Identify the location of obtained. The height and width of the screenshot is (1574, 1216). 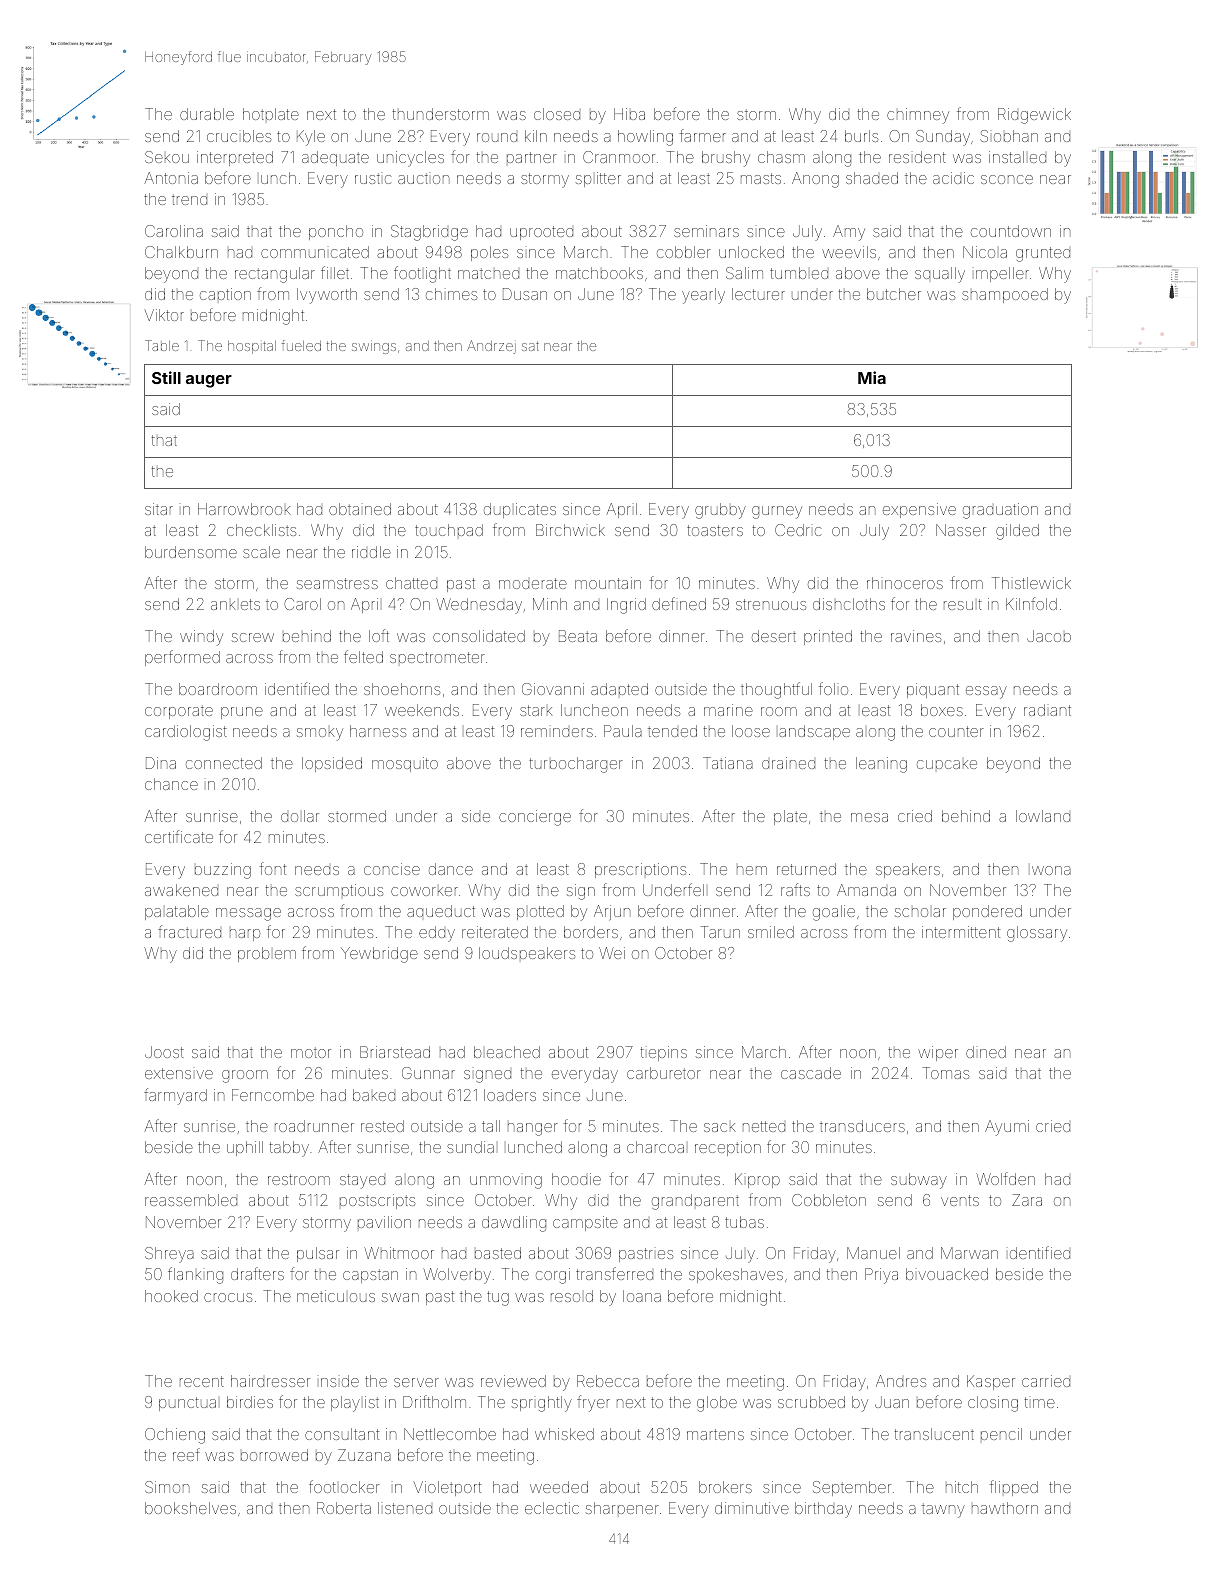
(360, 509).
